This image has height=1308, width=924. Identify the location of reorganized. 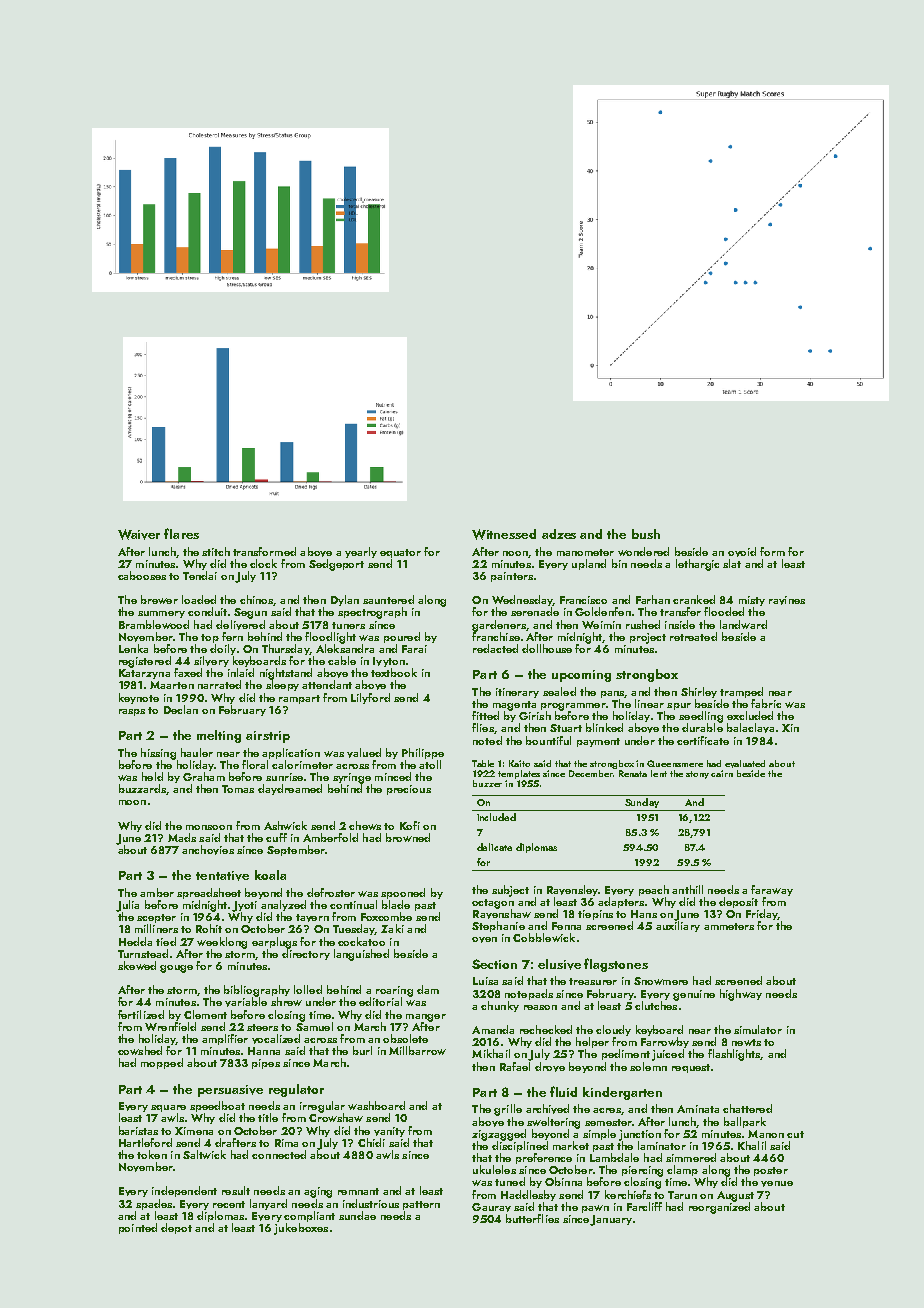
(719, 1208).
